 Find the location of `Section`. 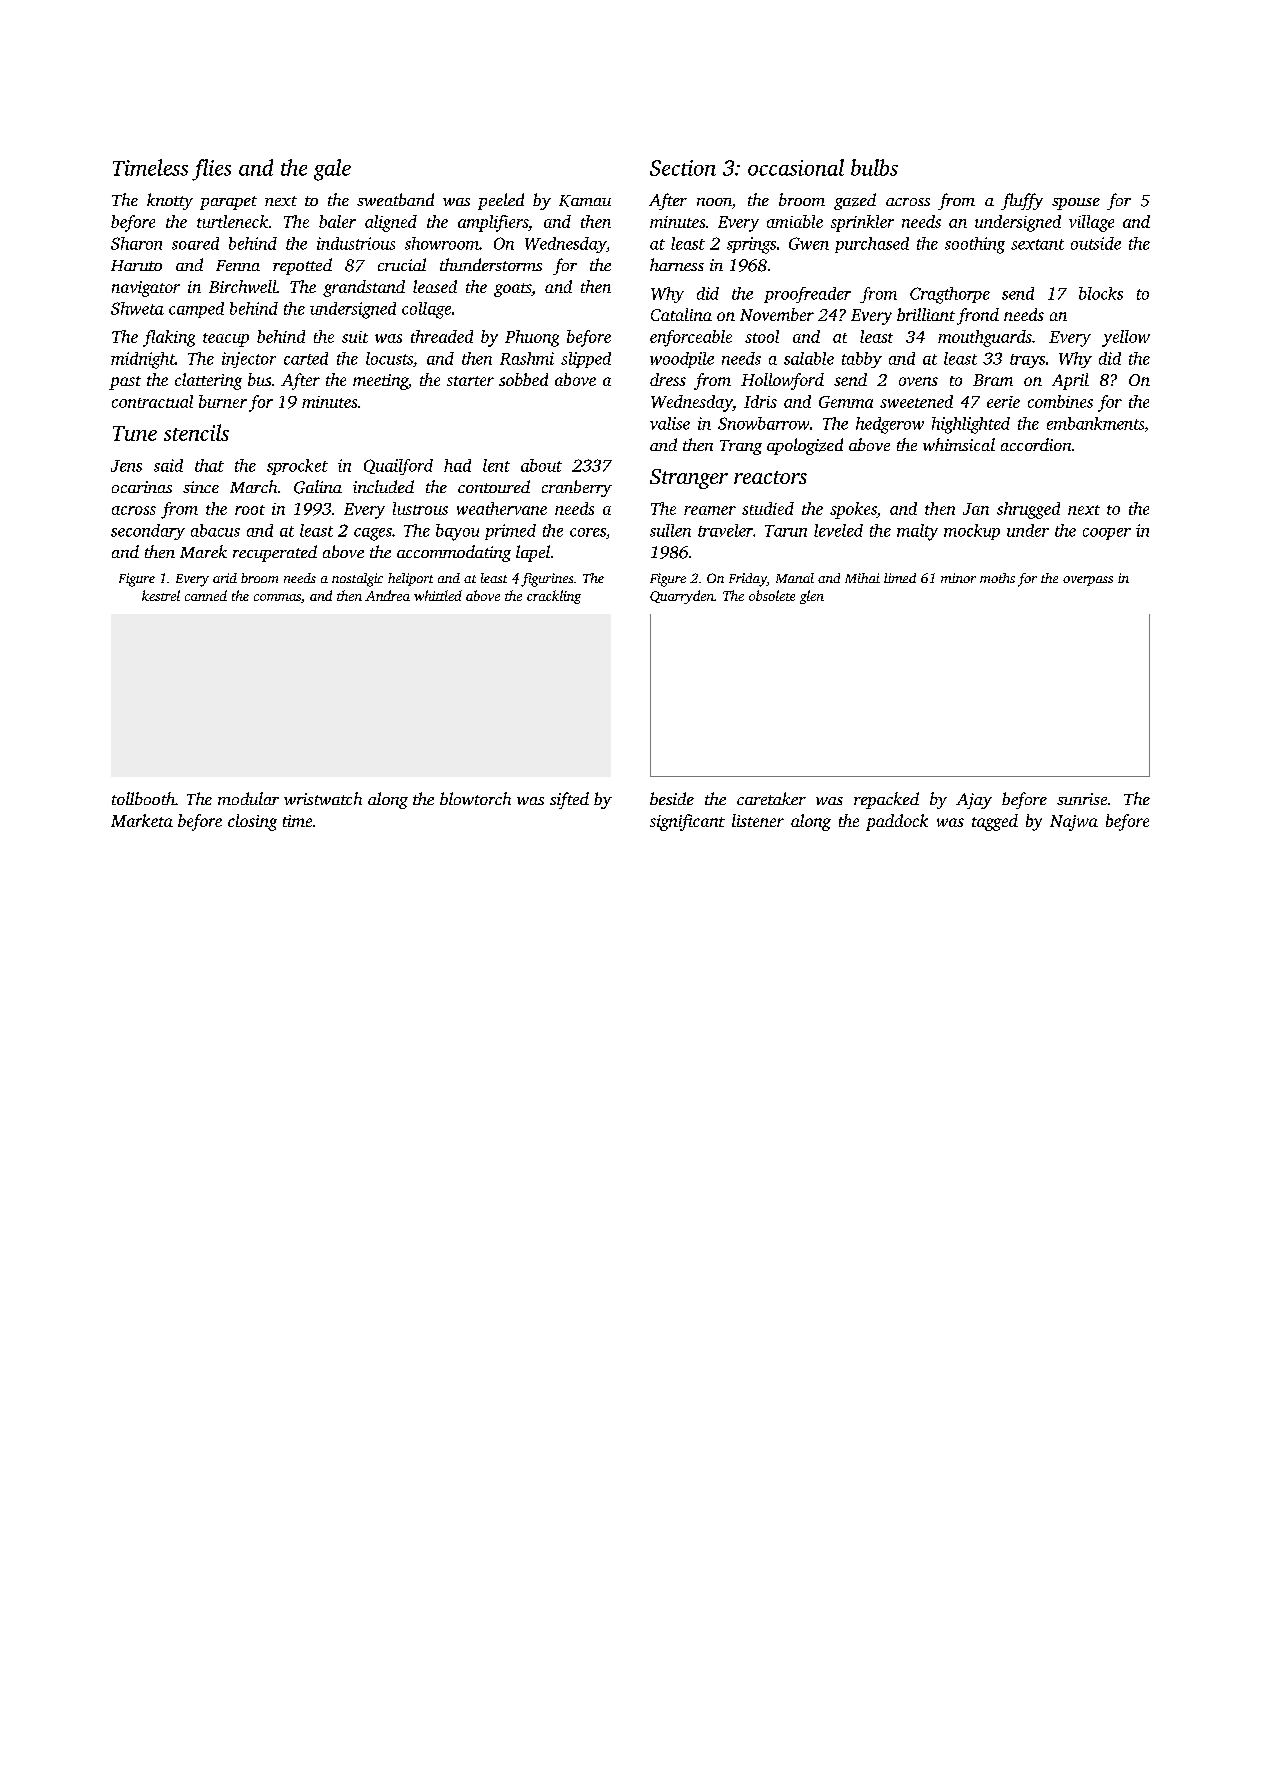

Section is located at coordinates (683, 168).
